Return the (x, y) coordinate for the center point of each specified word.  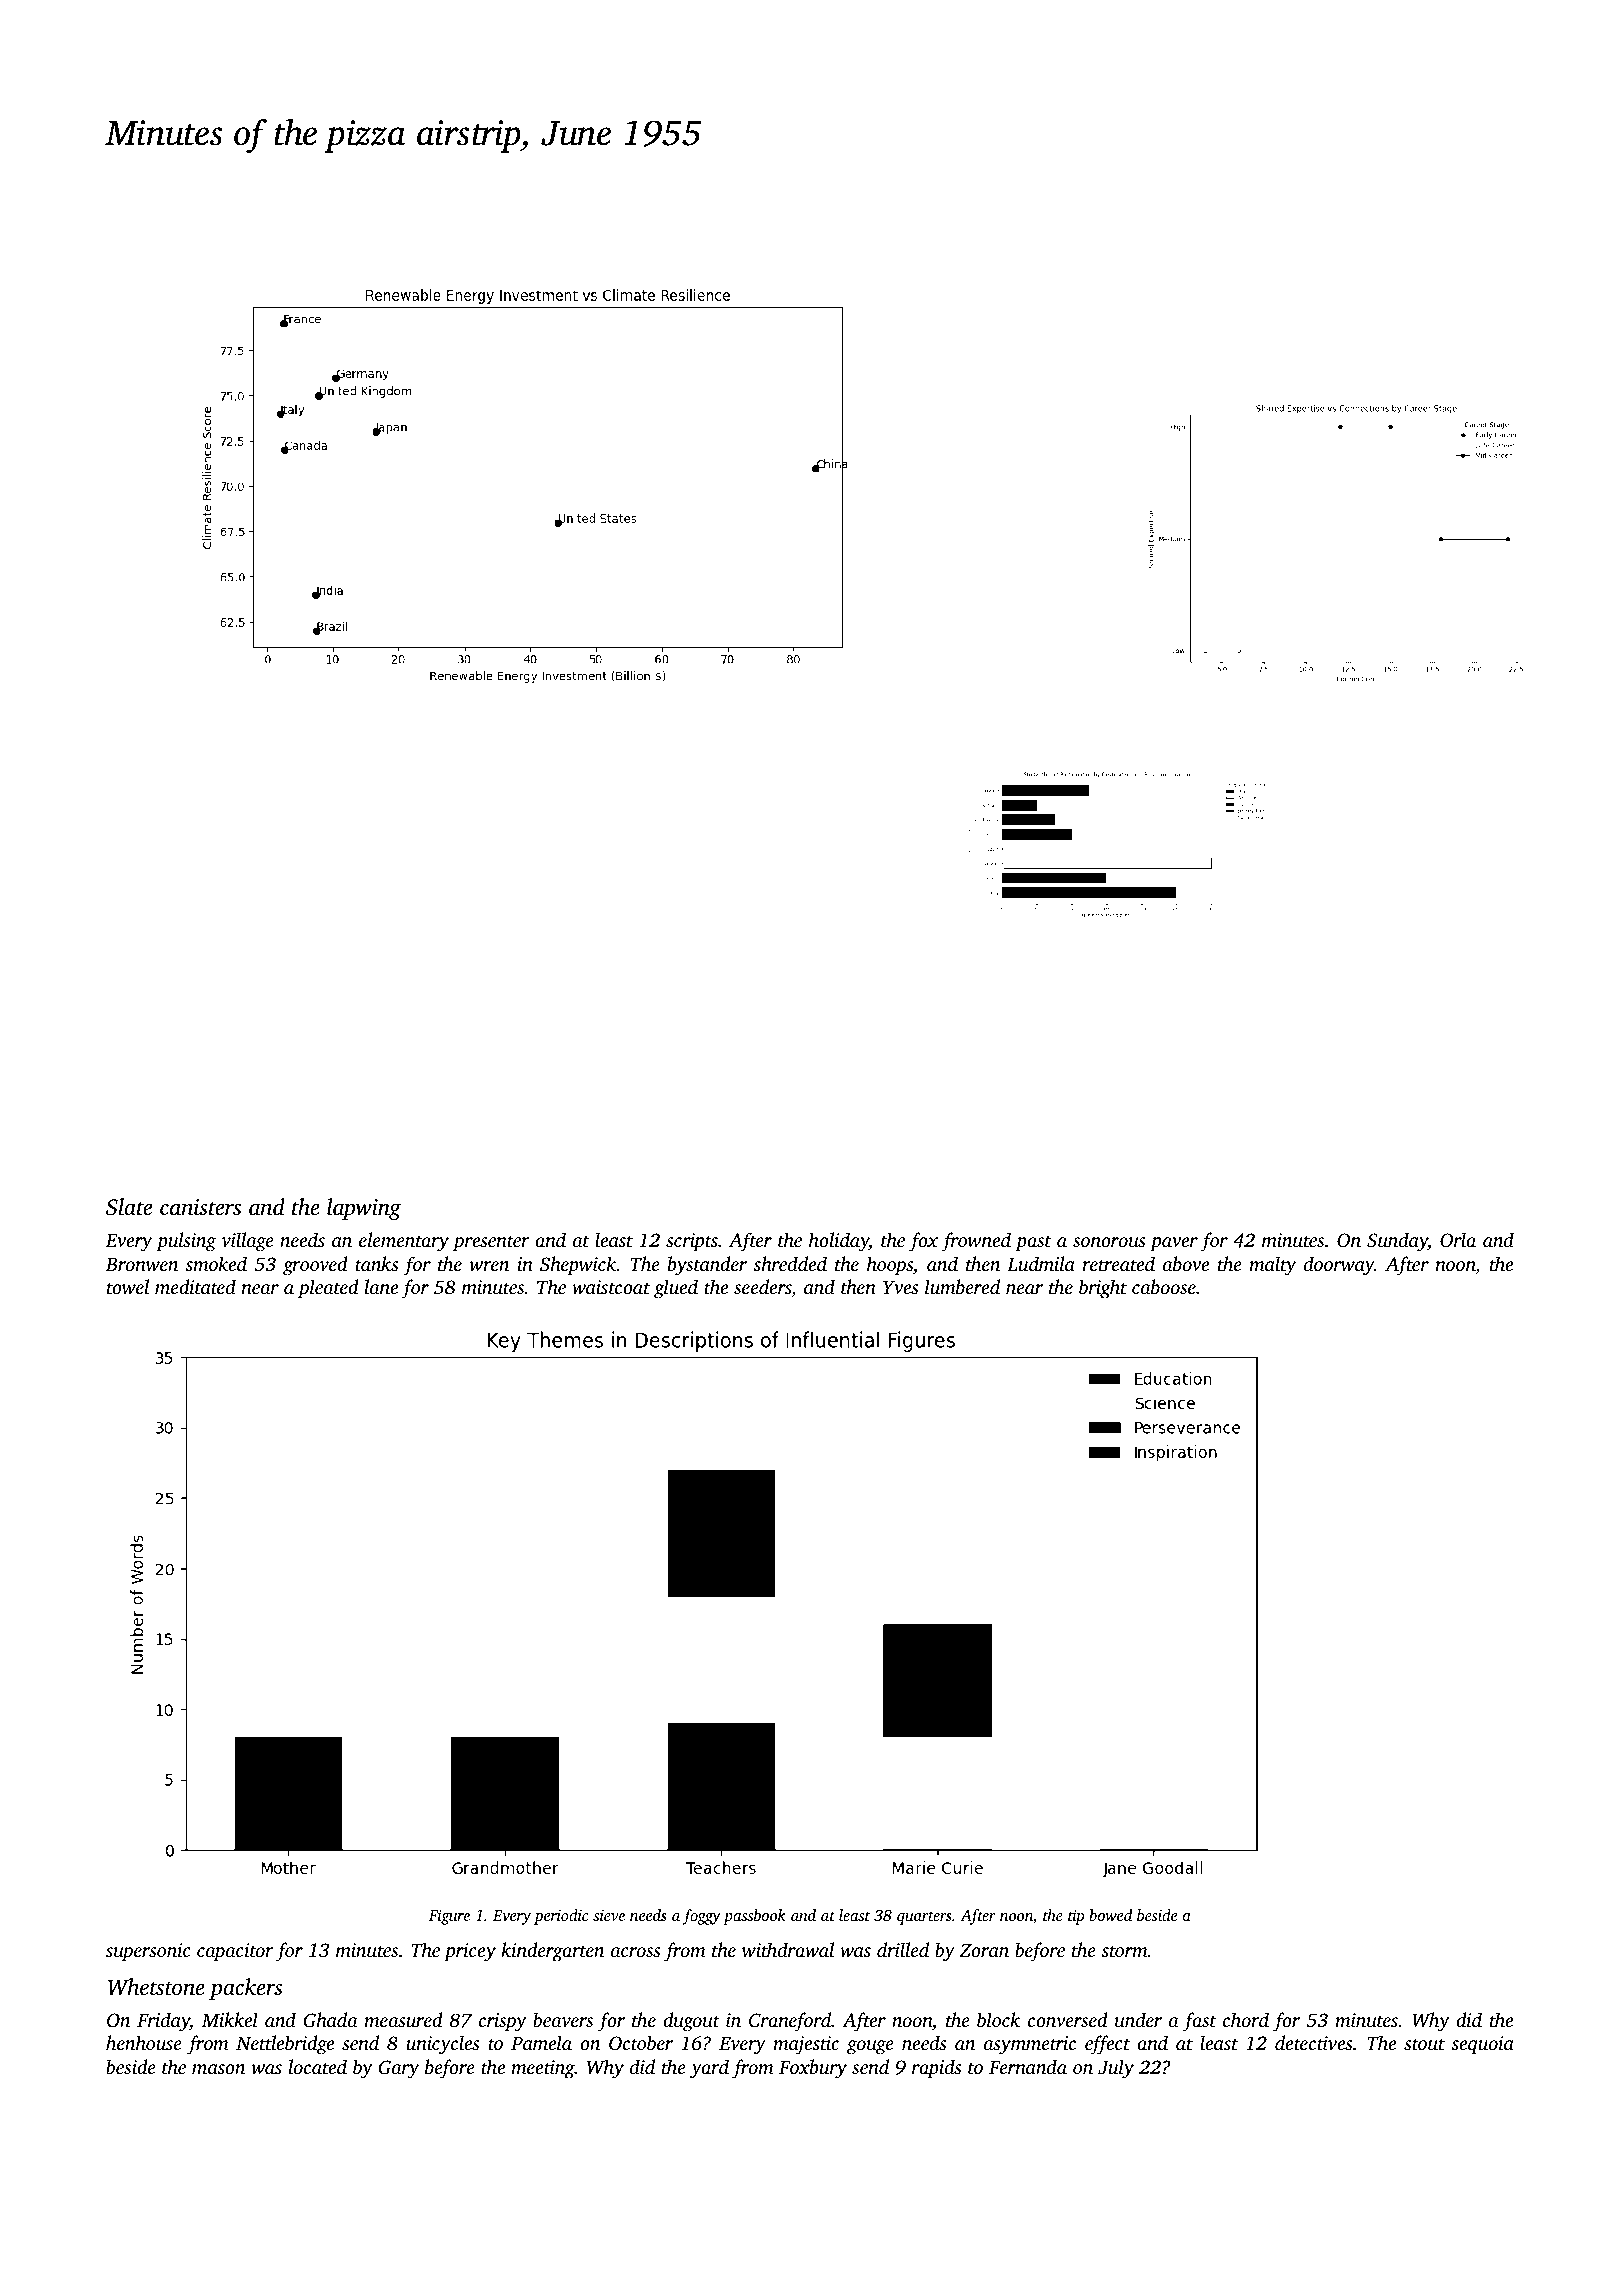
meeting (543, 2069)
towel (128, 1287)
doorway (1339, 1266)
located (318, 2066)
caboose (1164, 1286)
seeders (763, 1288)
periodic (561, 1917)
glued (676, 1289)
